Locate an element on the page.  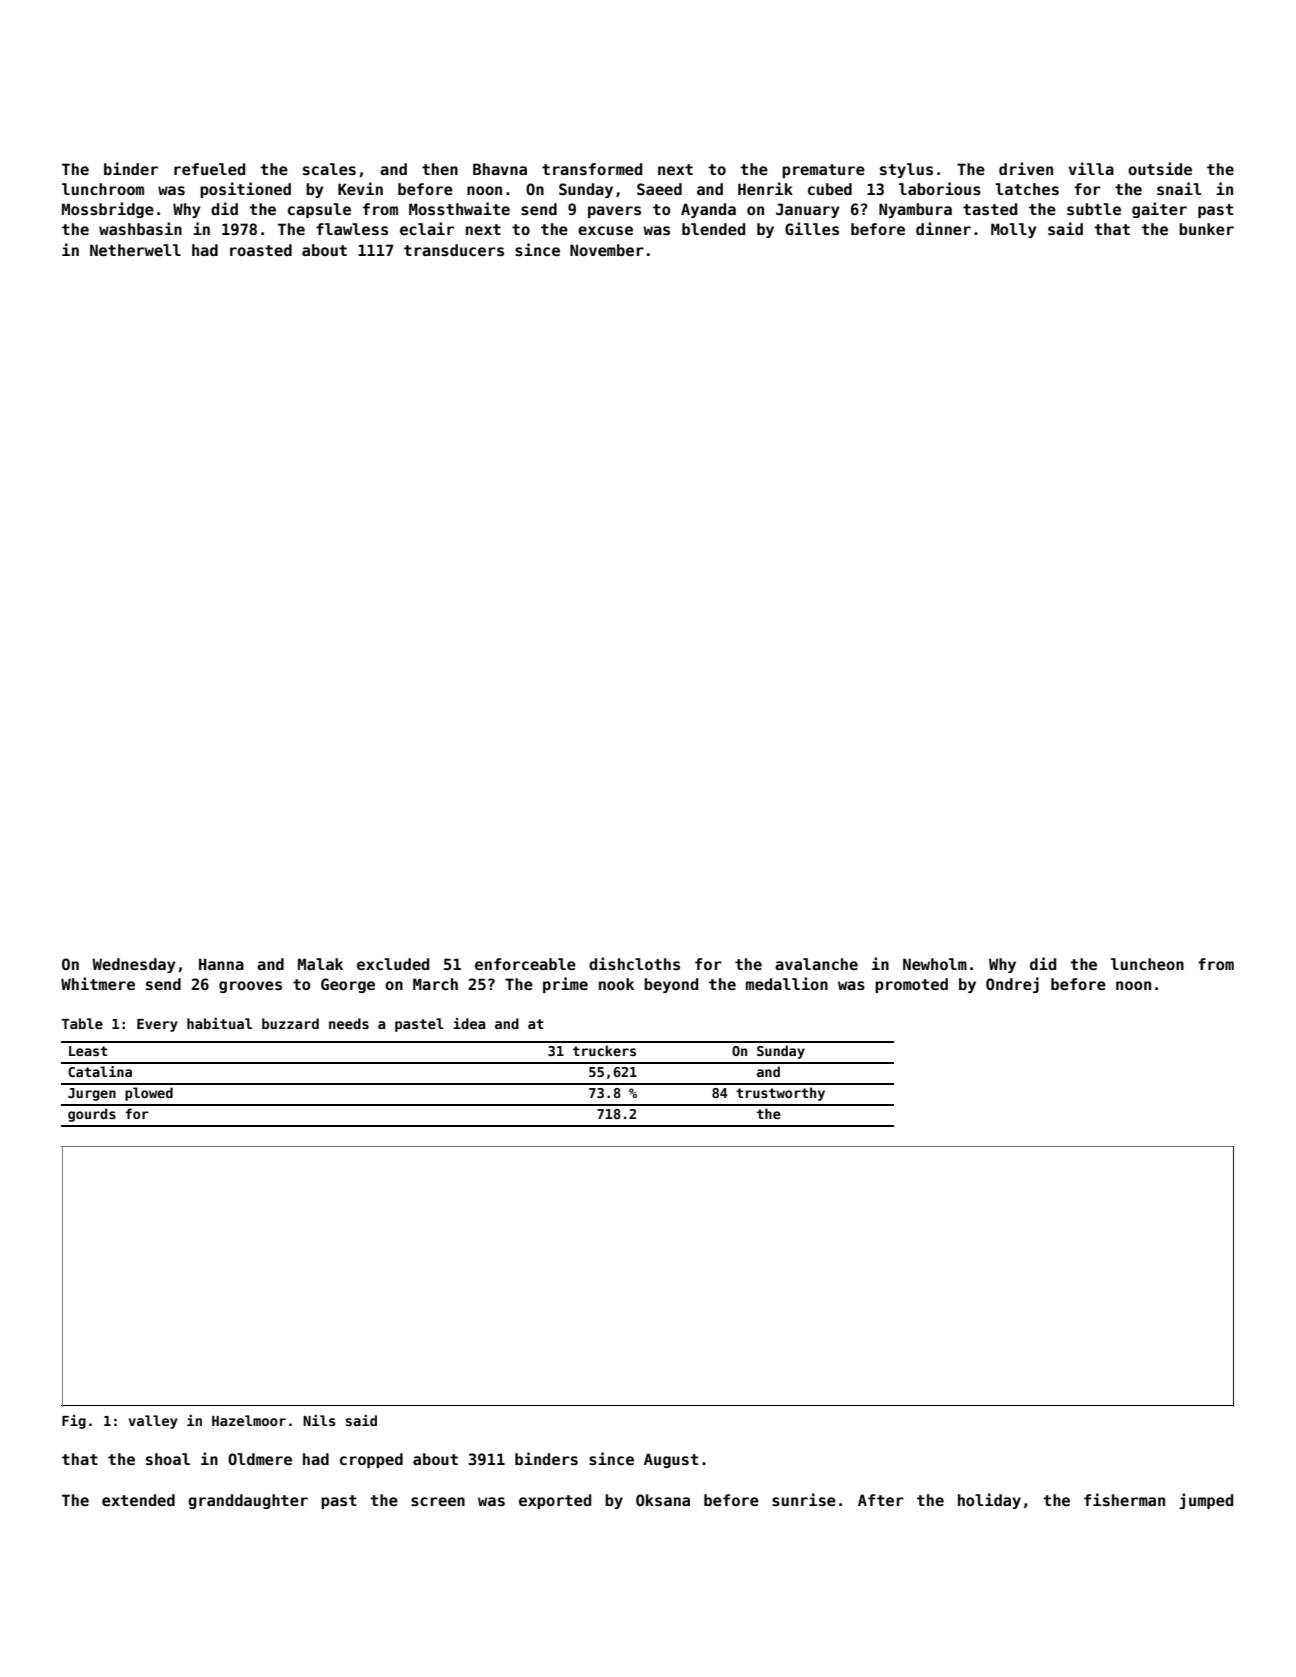
Wednesday is located at coordinates (133, 965).
